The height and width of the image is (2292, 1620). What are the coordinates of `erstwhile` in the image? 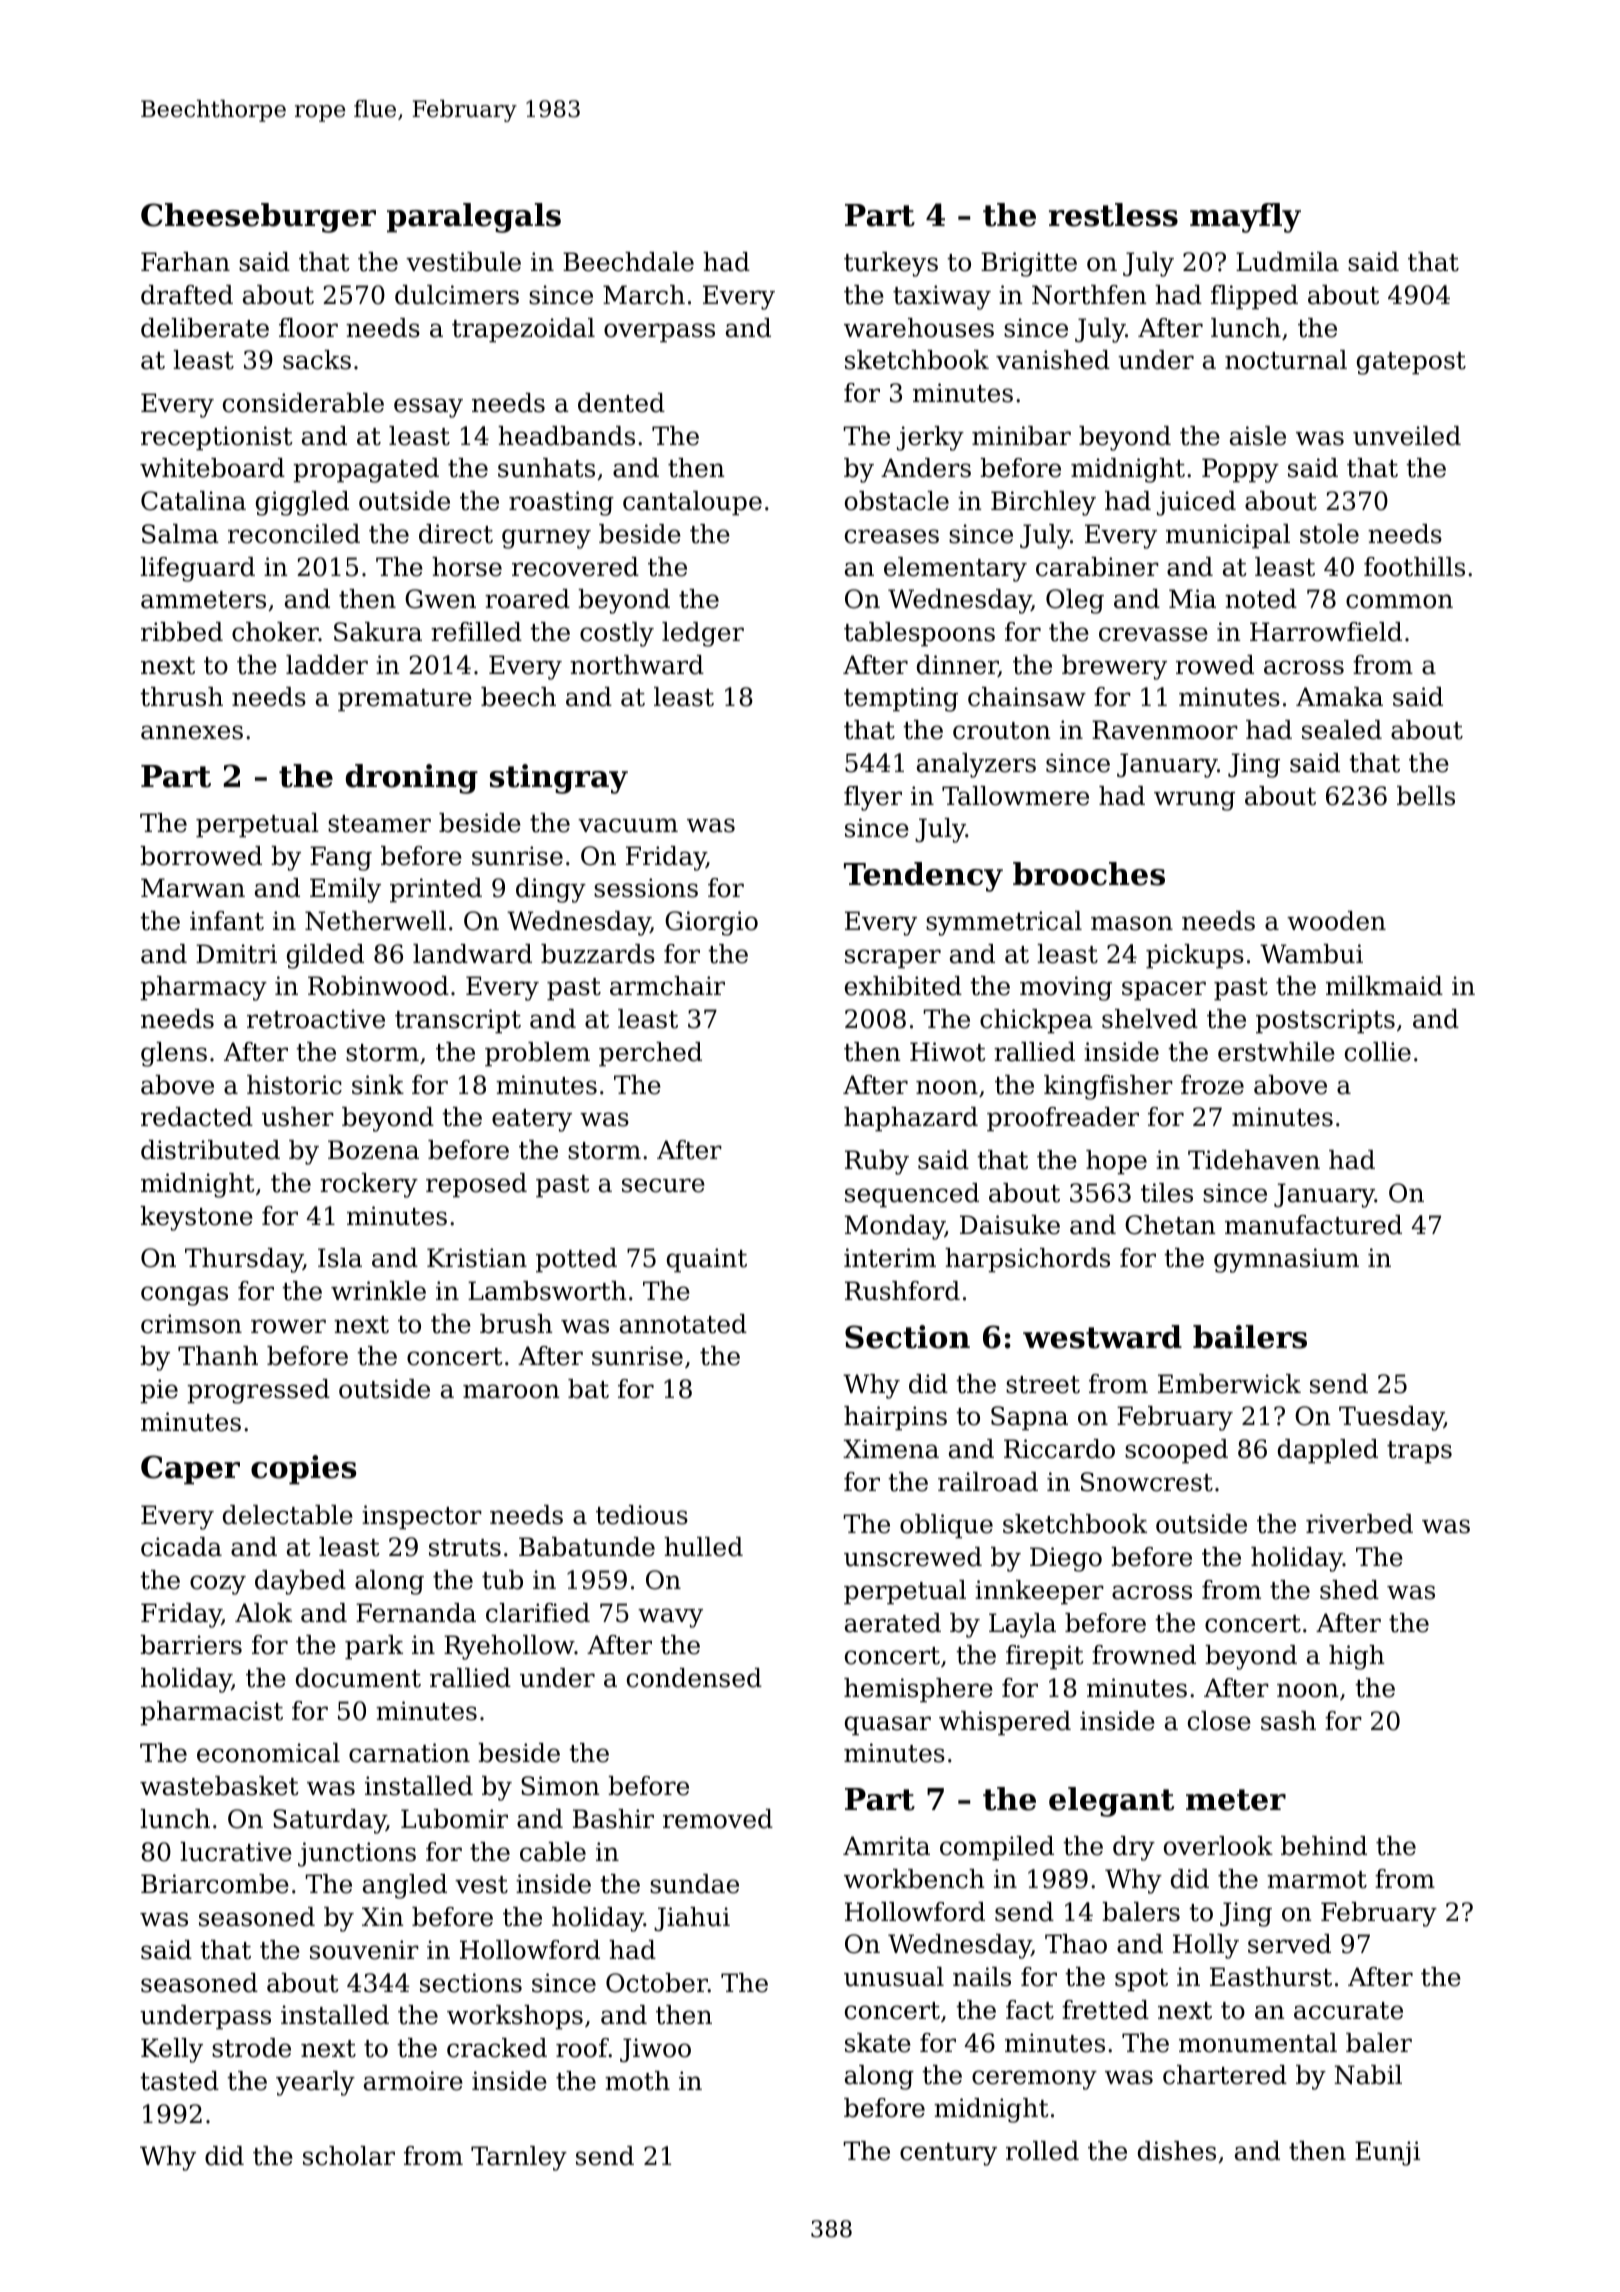 It's located at (1276, 1052).
